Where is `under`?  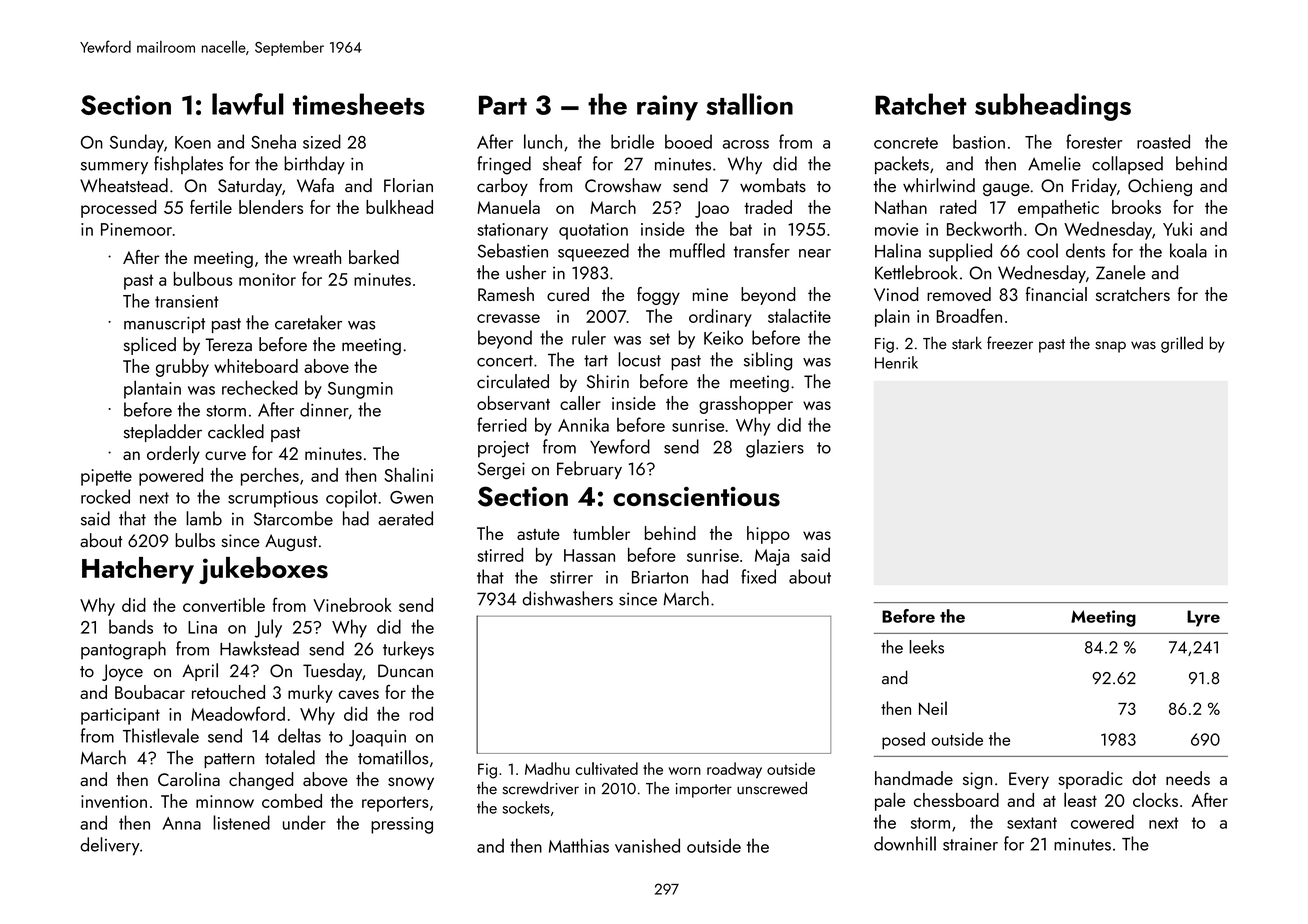 under is located at coordinates (304, 822).
